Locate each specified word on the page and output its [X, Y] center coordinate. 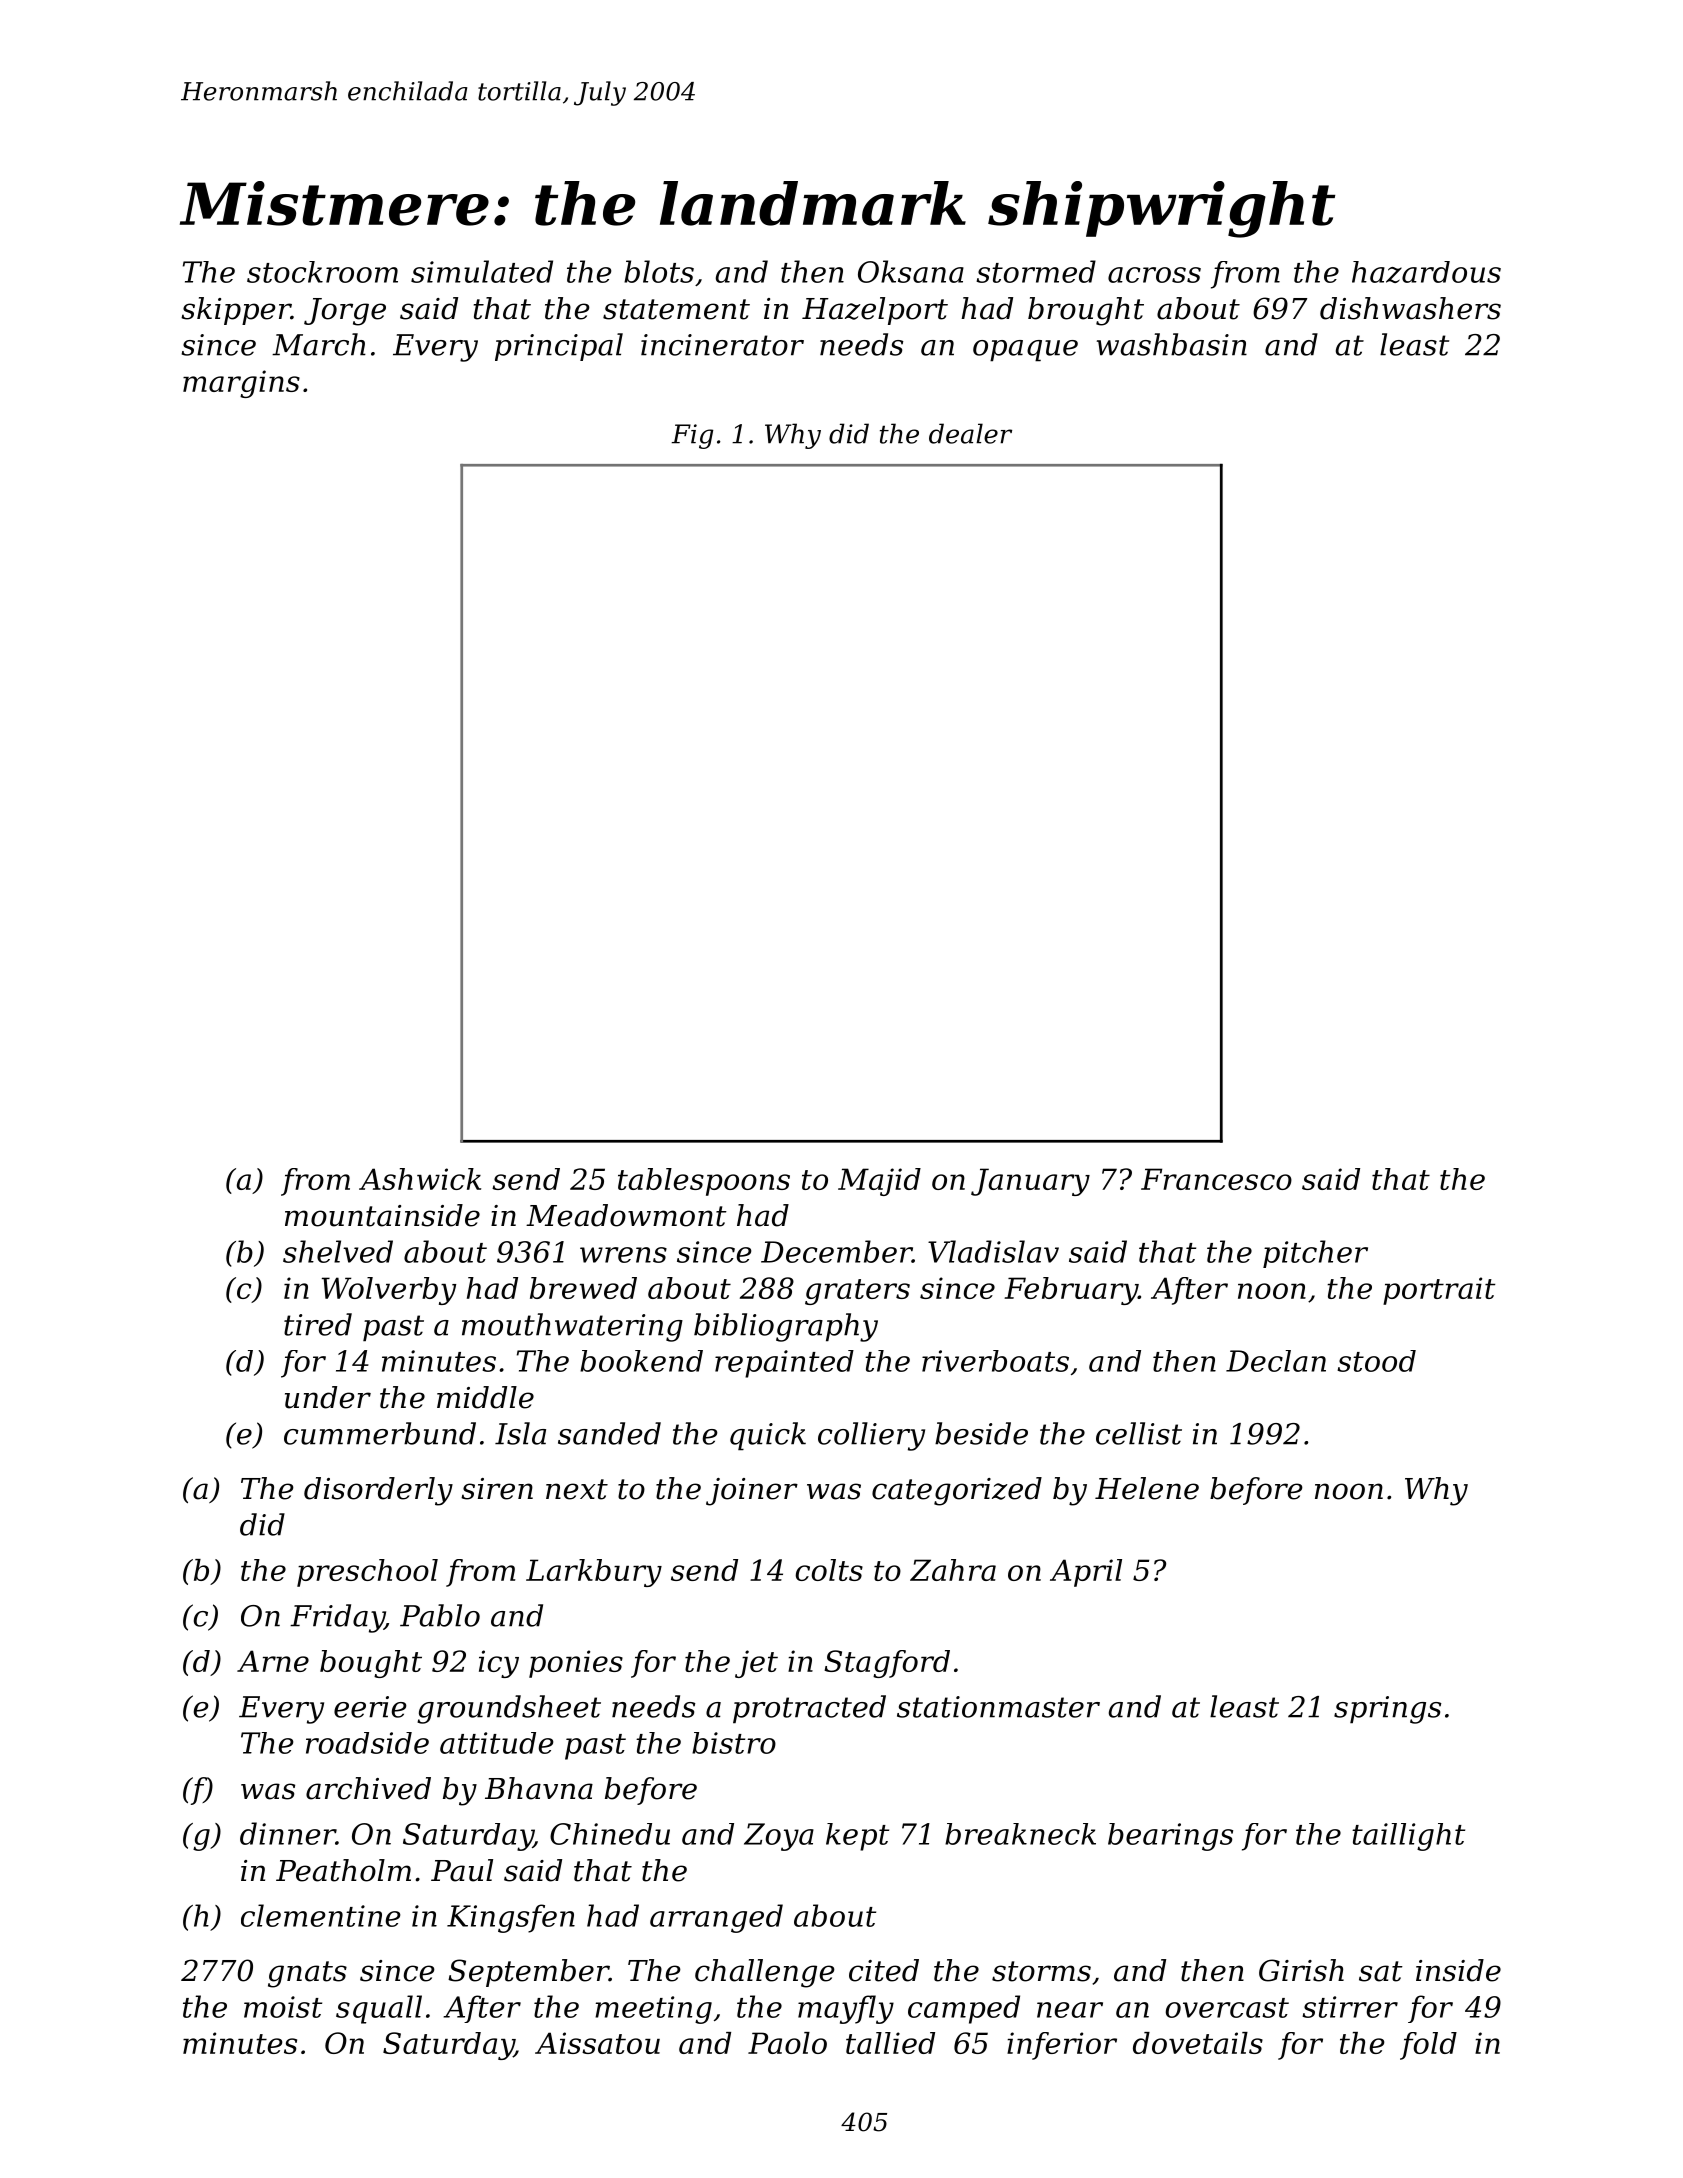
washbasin [1172, 344]
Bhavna [539, 1788]
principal [559, 347]
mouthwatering [572, 1327]
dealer [970, 433]
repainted [784, 1364]
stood [1376, 1361]
